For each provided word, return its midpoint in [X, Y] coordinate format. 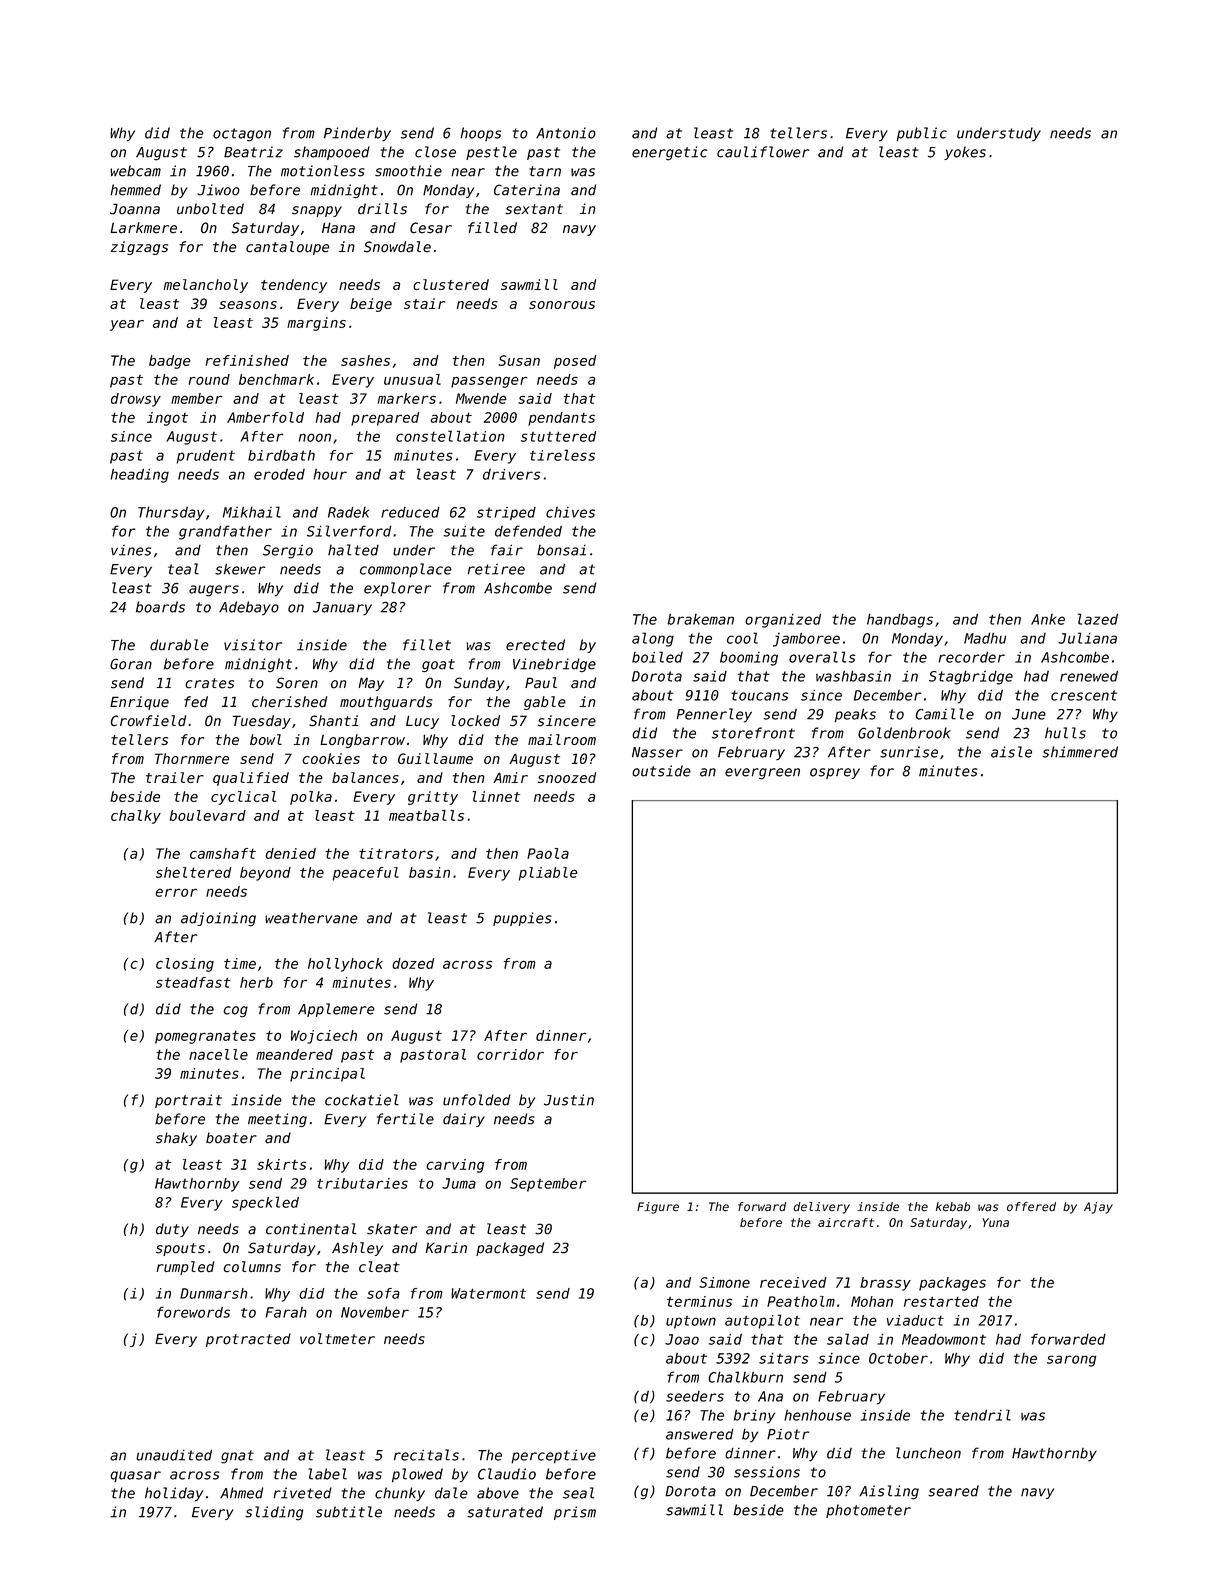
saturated [505, 1512]
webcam [135, 171]
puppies [522, 919]
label [327, 1474]
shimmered [1080, 752]
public [921, 134]
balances [365, 777]
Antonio [566, 133]
